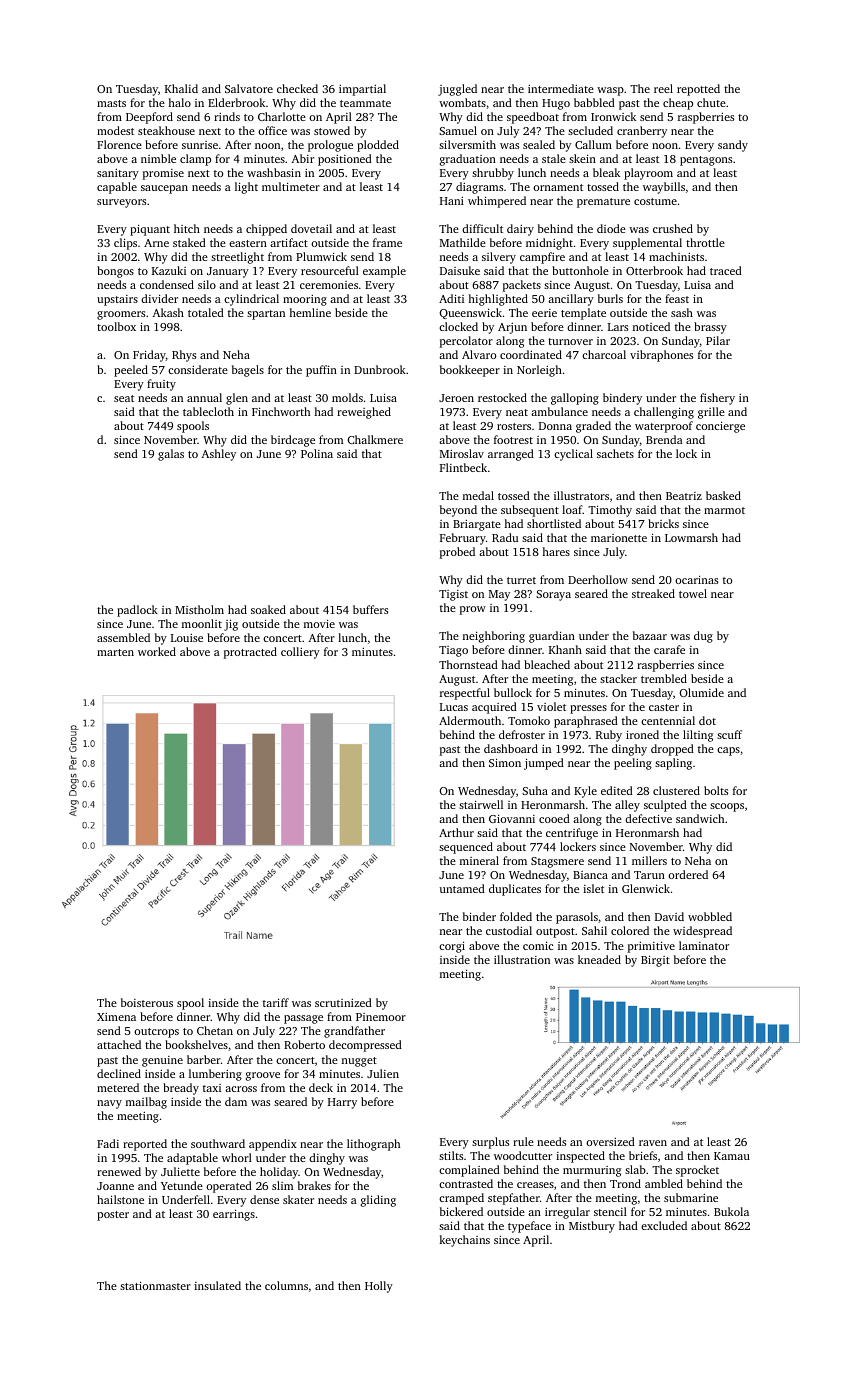 This screenshot has height=1400, width=849. What do you see at coordinates (461, 1211) in the screenshot?
I see `bickered` at bounding box center [461, 1211].
